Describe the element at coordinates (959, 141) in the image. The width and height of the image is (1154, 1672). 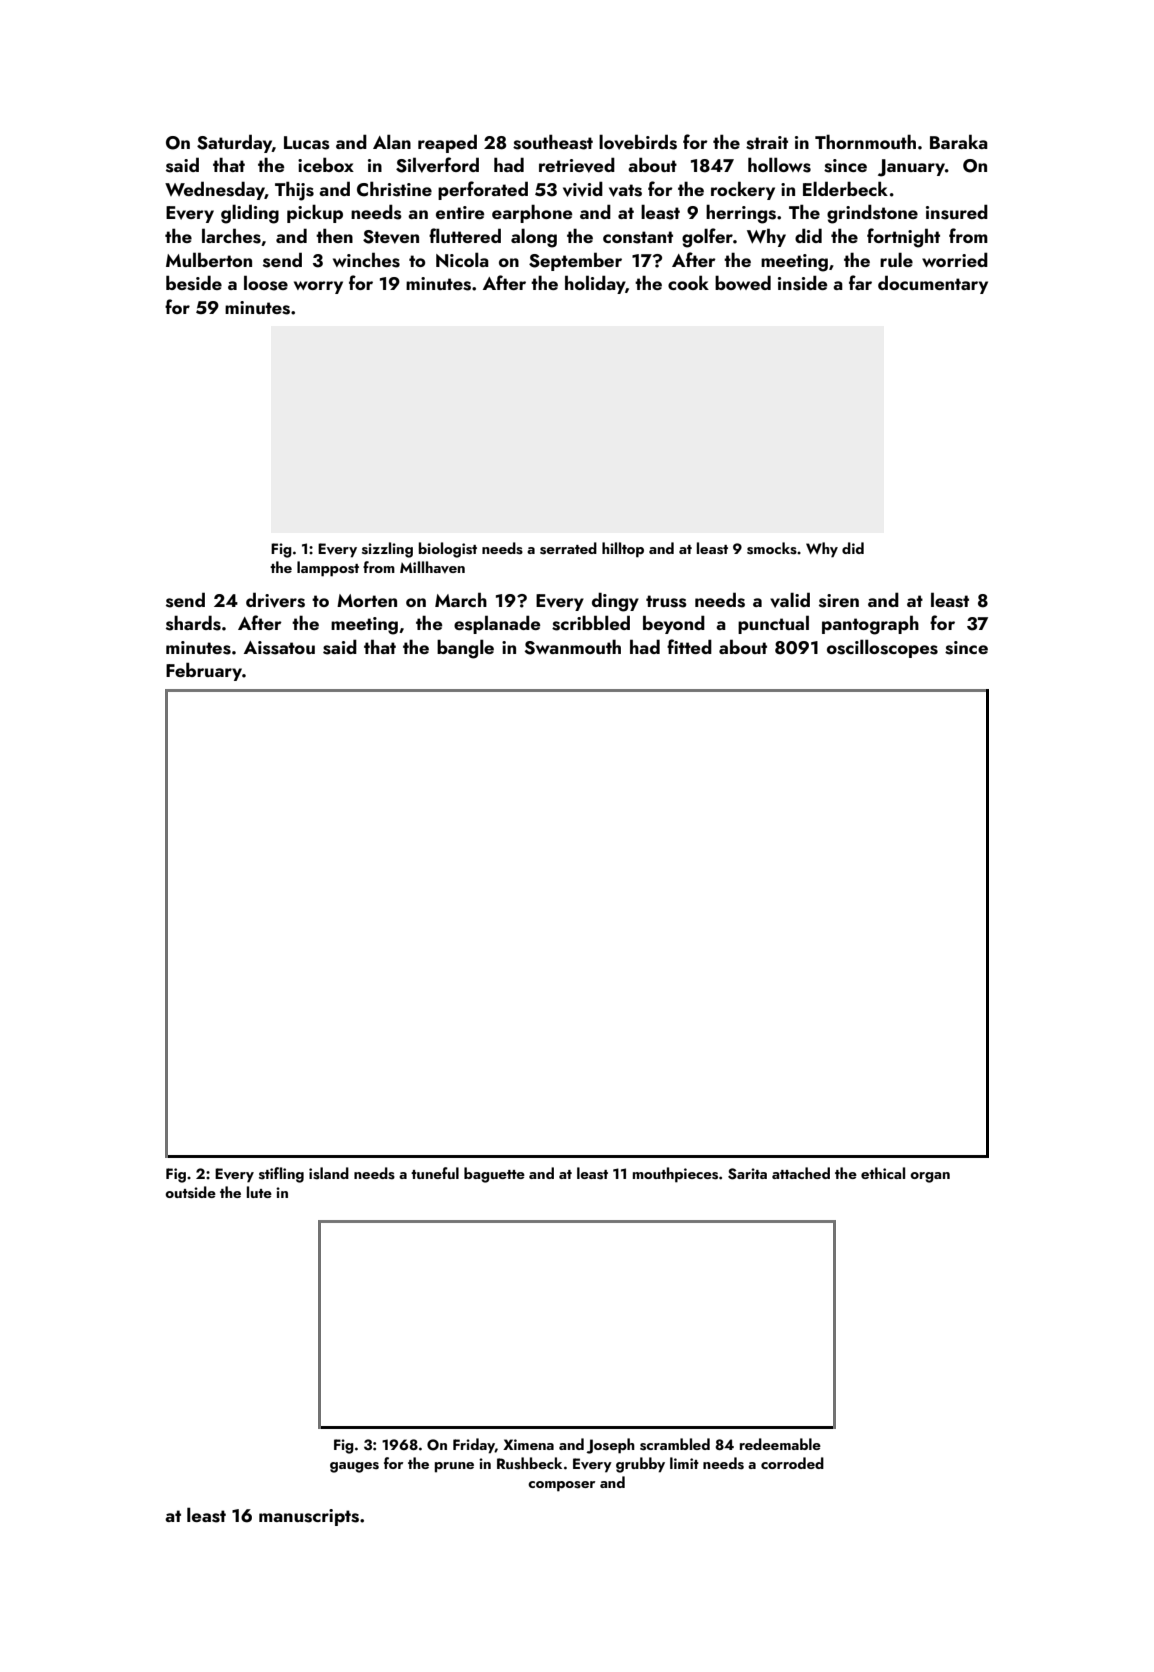
I see `Baraka` at that location.
